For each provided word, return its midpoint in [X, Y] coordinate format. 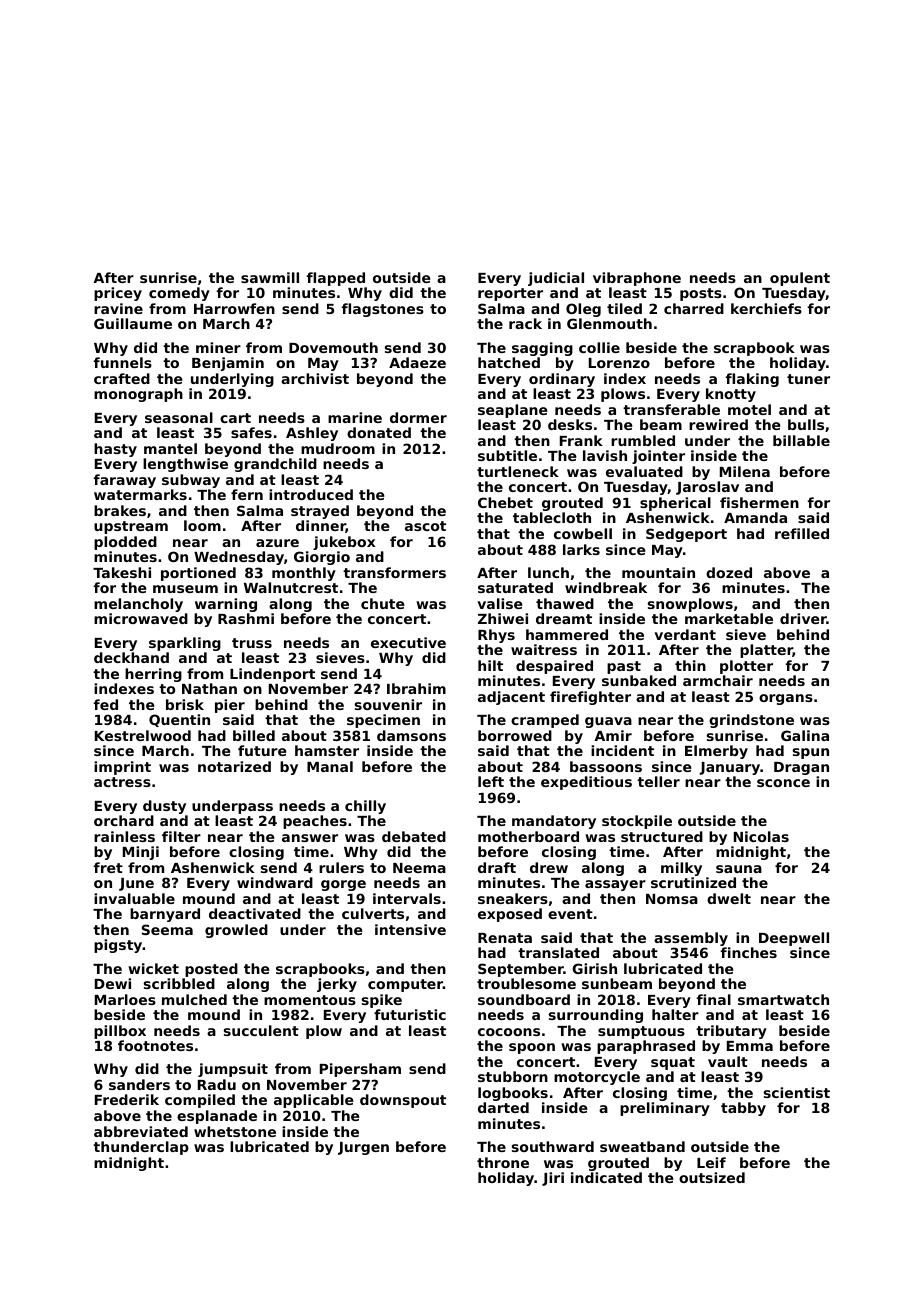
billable [801, 440]
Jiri [553, 1179]
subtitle [507, 455]
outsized [712, 1177]
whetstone [235, 1131]
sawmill [270, 277]
